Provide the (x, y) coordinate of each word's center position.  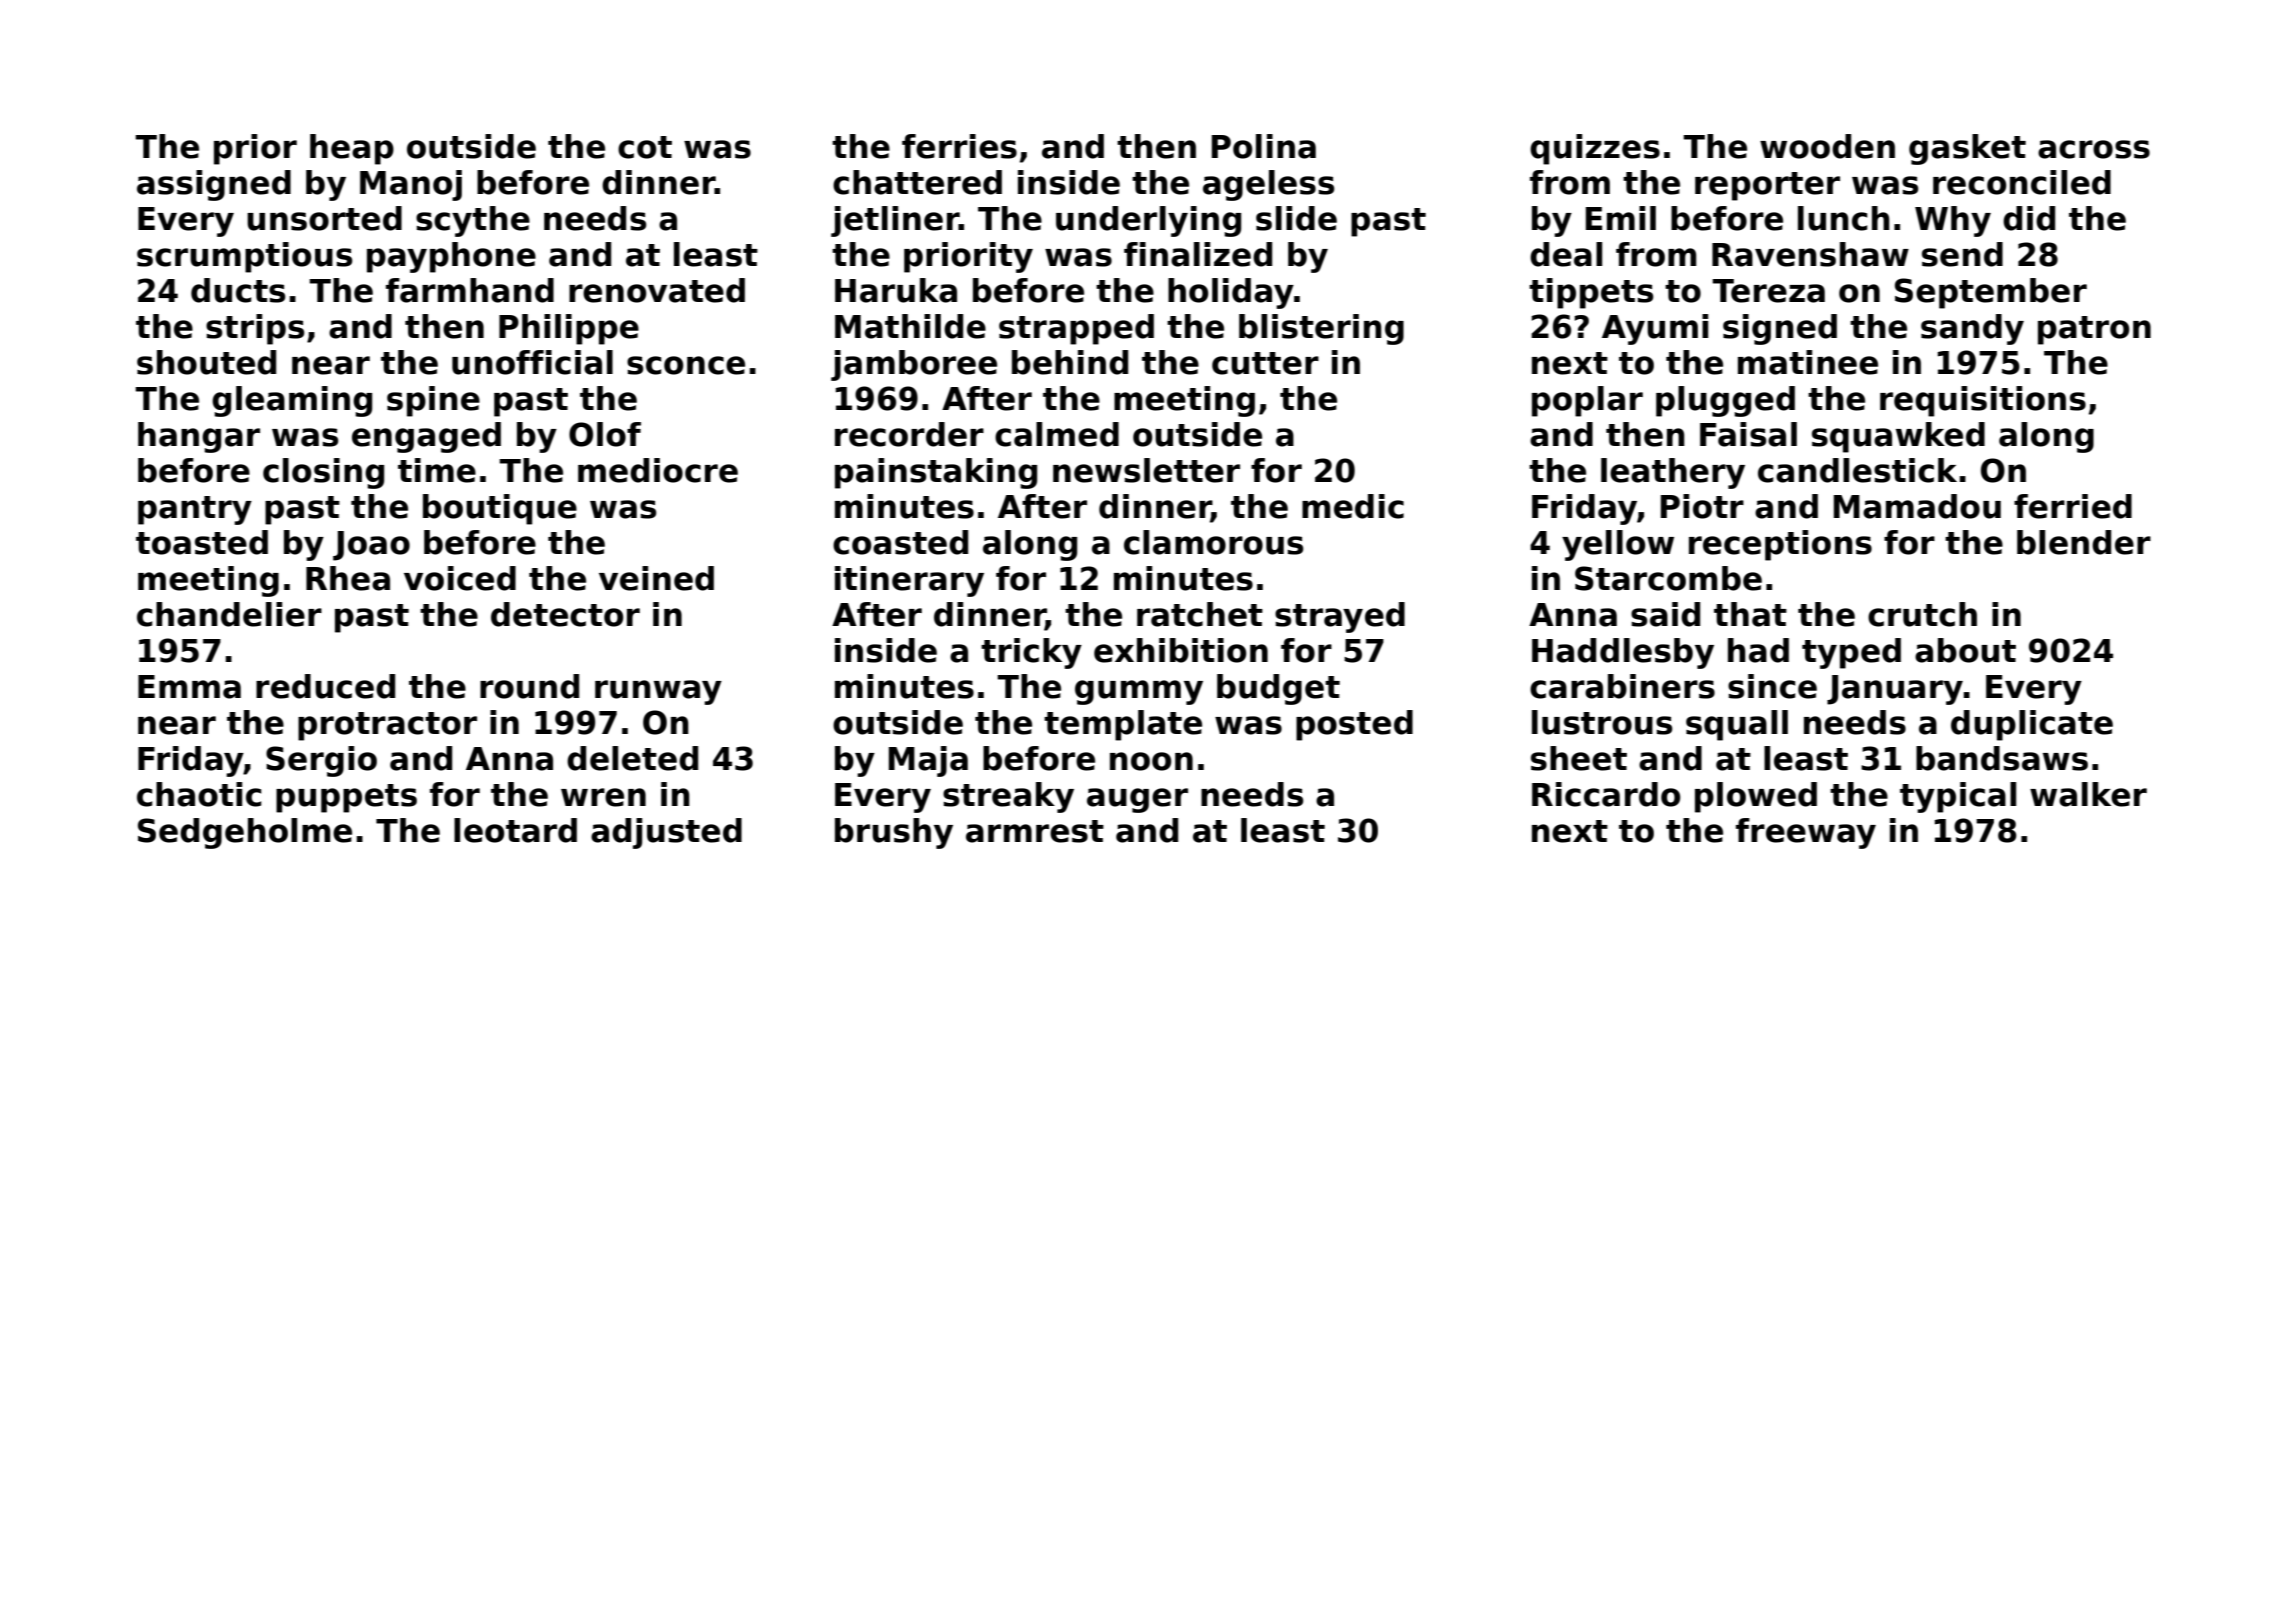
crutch (1922, 614)
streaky (1008, 797)
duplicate (2032, 725)
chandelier (229, 614)
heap (352, 149)
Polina (1264, 146)
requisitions (1983, 401)
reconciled (2022, 182)
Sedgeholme (245, 833)
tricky (1031, 653)
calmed (1057, 434)
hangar (199, 437)
